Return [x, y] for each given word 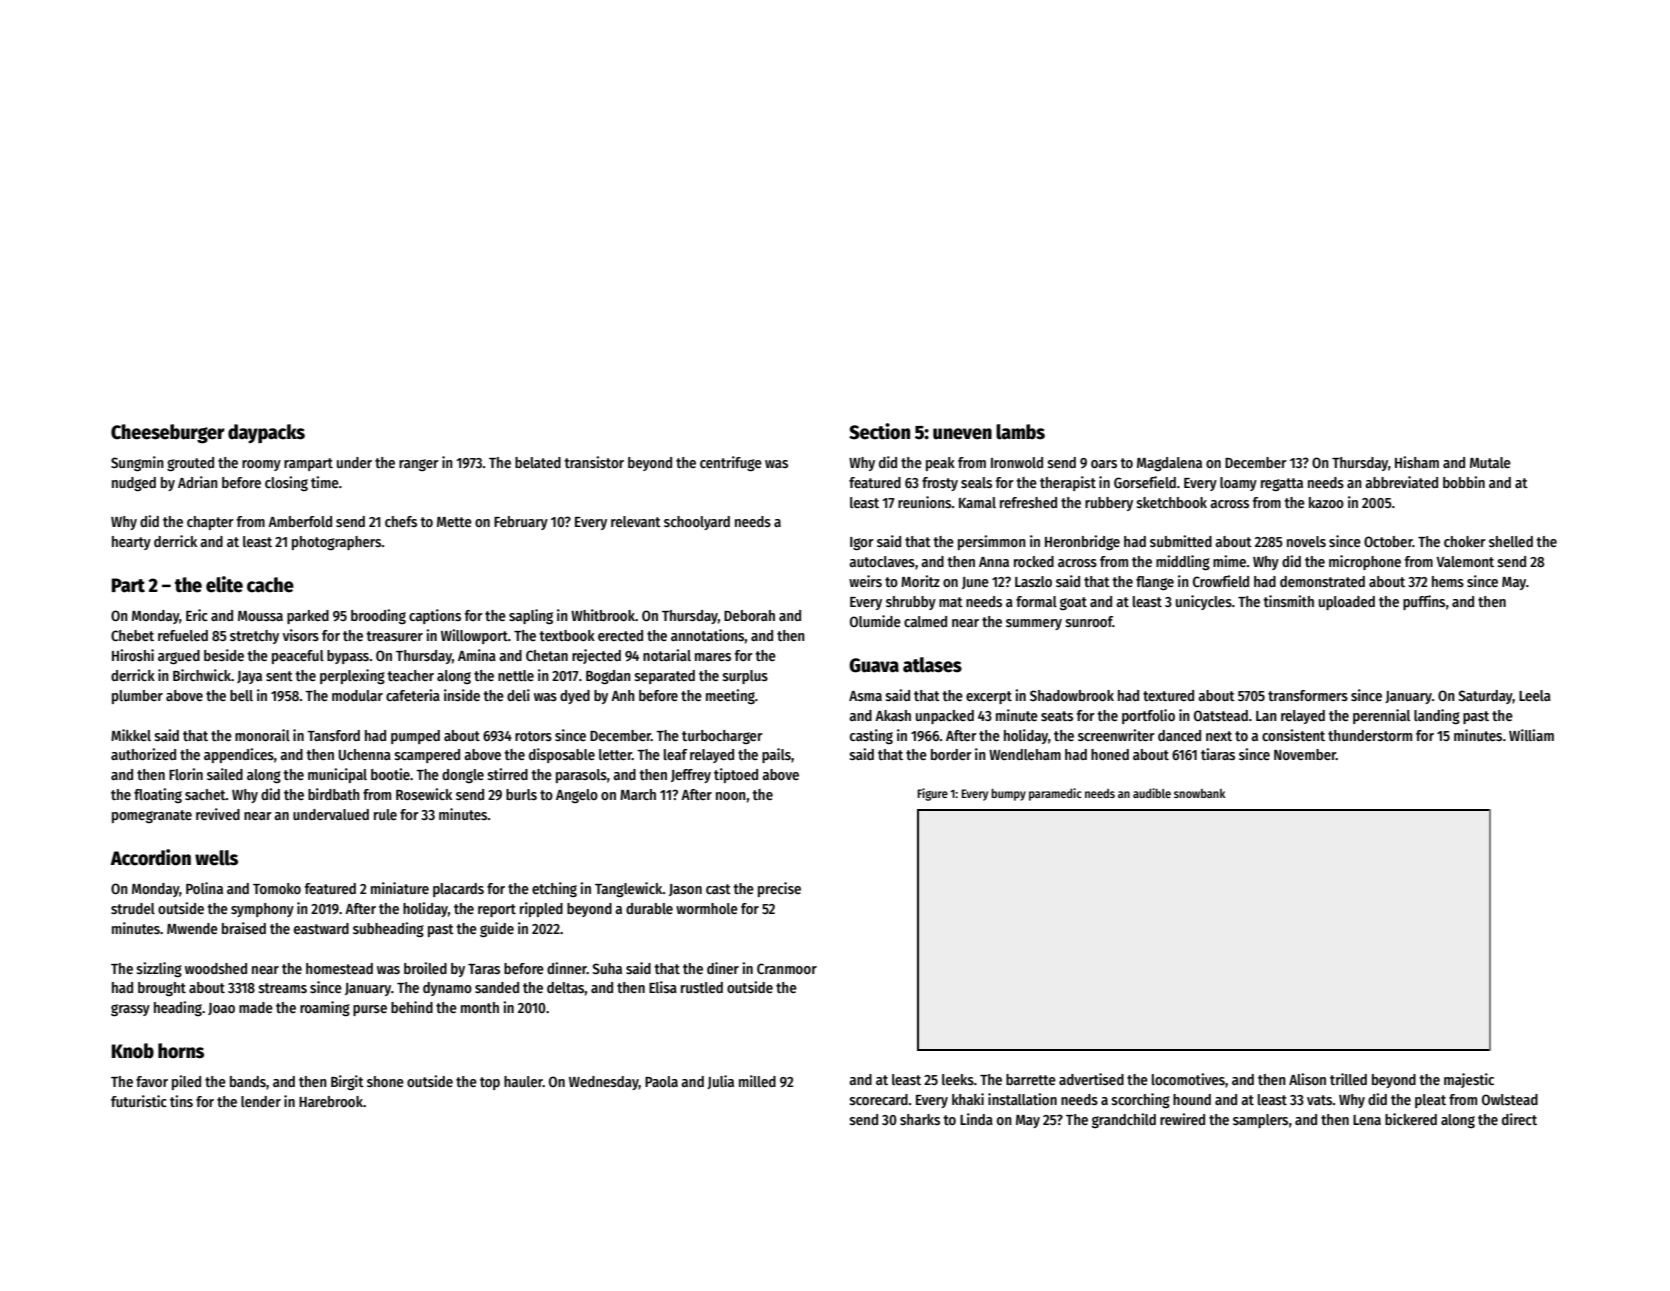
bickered [1411, 1119]
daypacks [266, 433]
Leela [1535, 695]
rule [385, 814]
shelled [1511, 541]
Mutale [1490, 462]
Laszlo [1033, 581]
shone [385, 1081]
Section [879, 431]
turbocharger [722, 737]
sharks [920, 1119]
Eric [197, 615]
